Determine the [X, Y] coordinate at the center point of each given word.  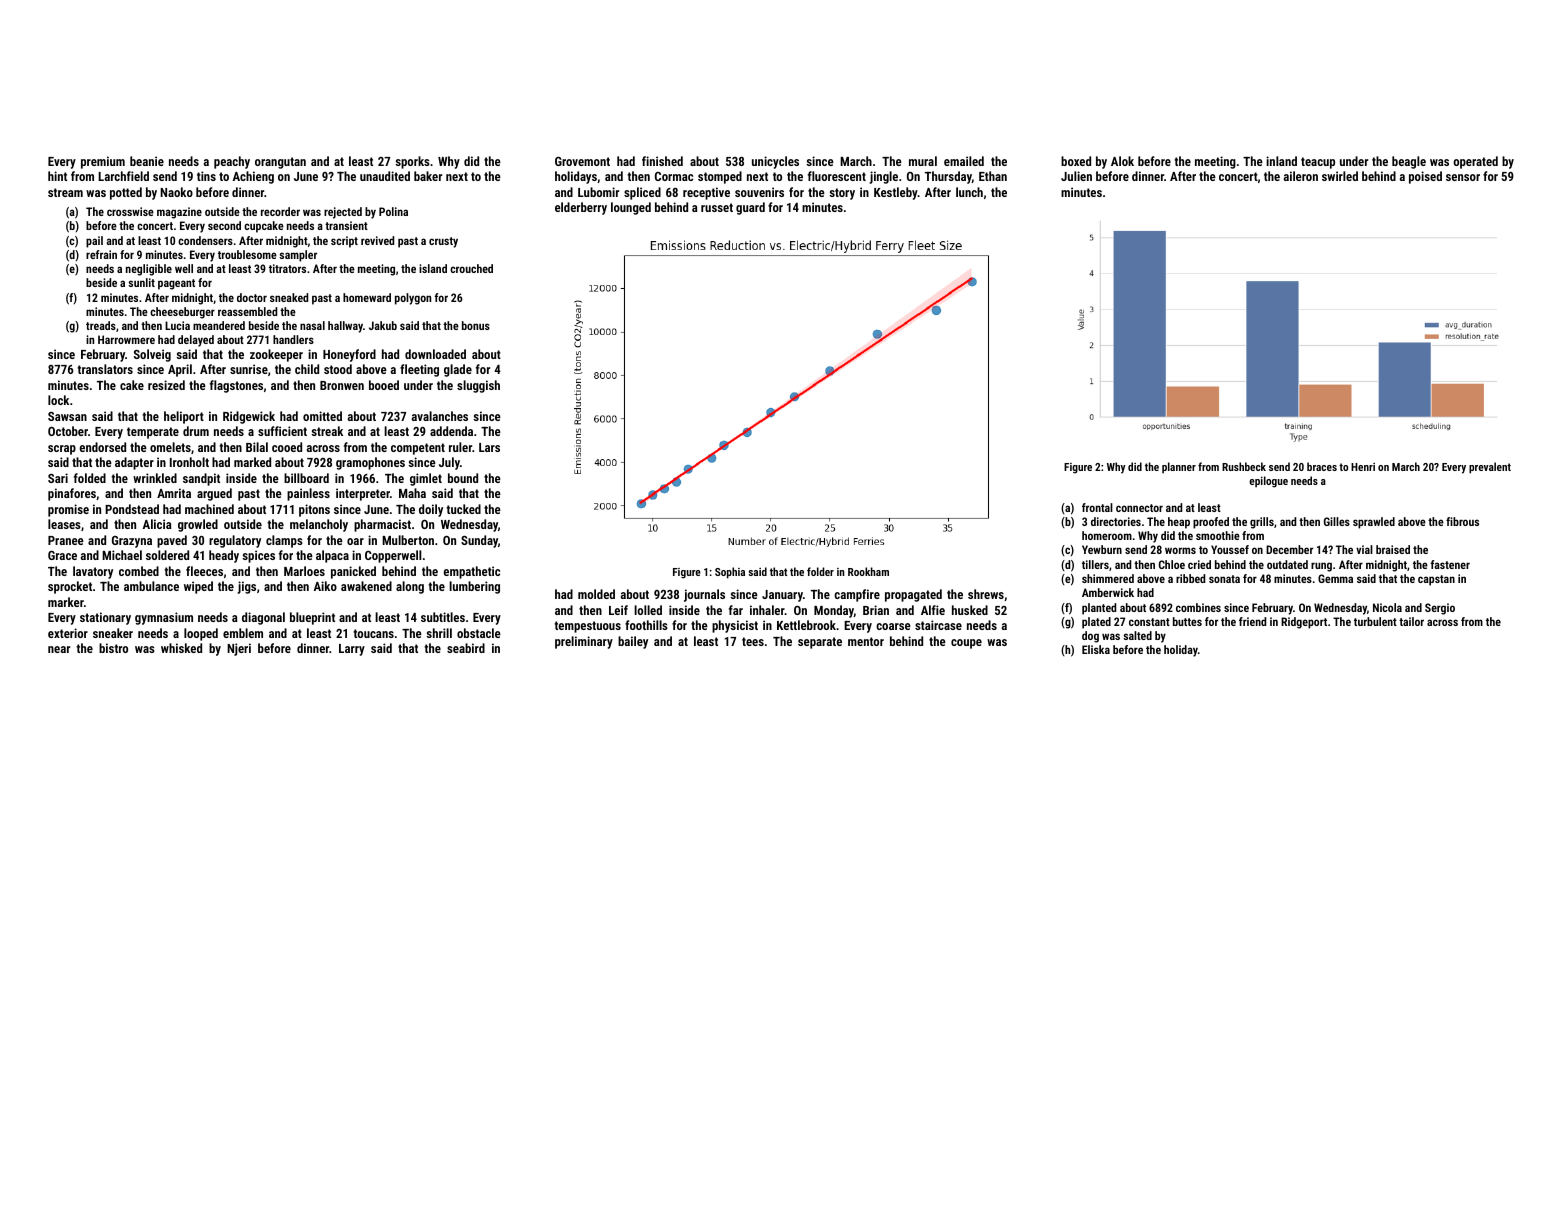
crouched [471, 268]
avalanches [440, 416]
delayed [196, 341]
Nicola [1387, 607]
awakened [366, 586]
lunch [969, 192]
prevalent [1490, 468]
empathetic [472, 572]
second [224, 225]
